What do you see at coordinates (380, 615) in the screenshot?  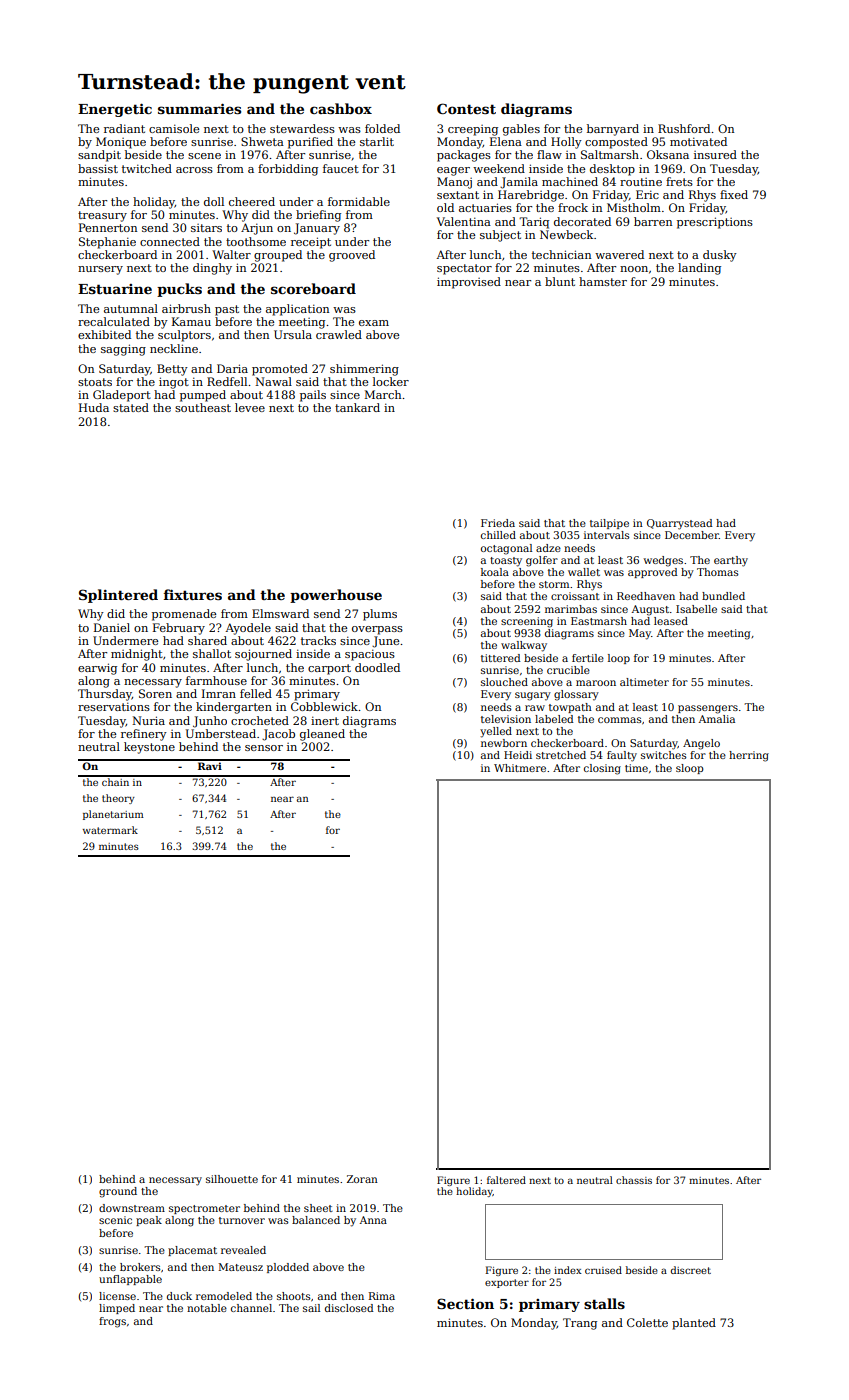 I see `plums` at bounding box center [380, 615].
